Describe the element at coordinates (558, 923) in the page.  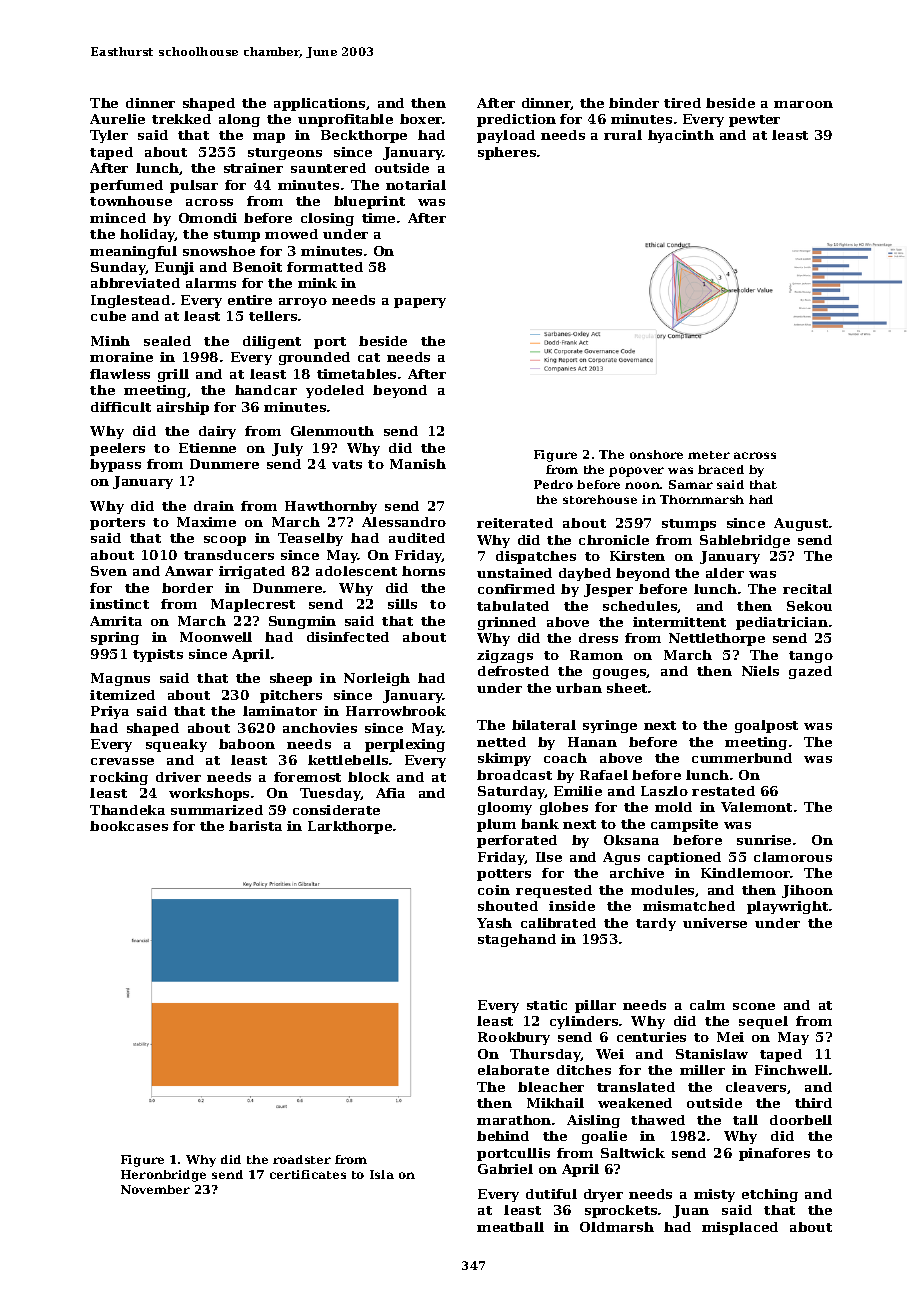
I see `calibrated` at that location.
